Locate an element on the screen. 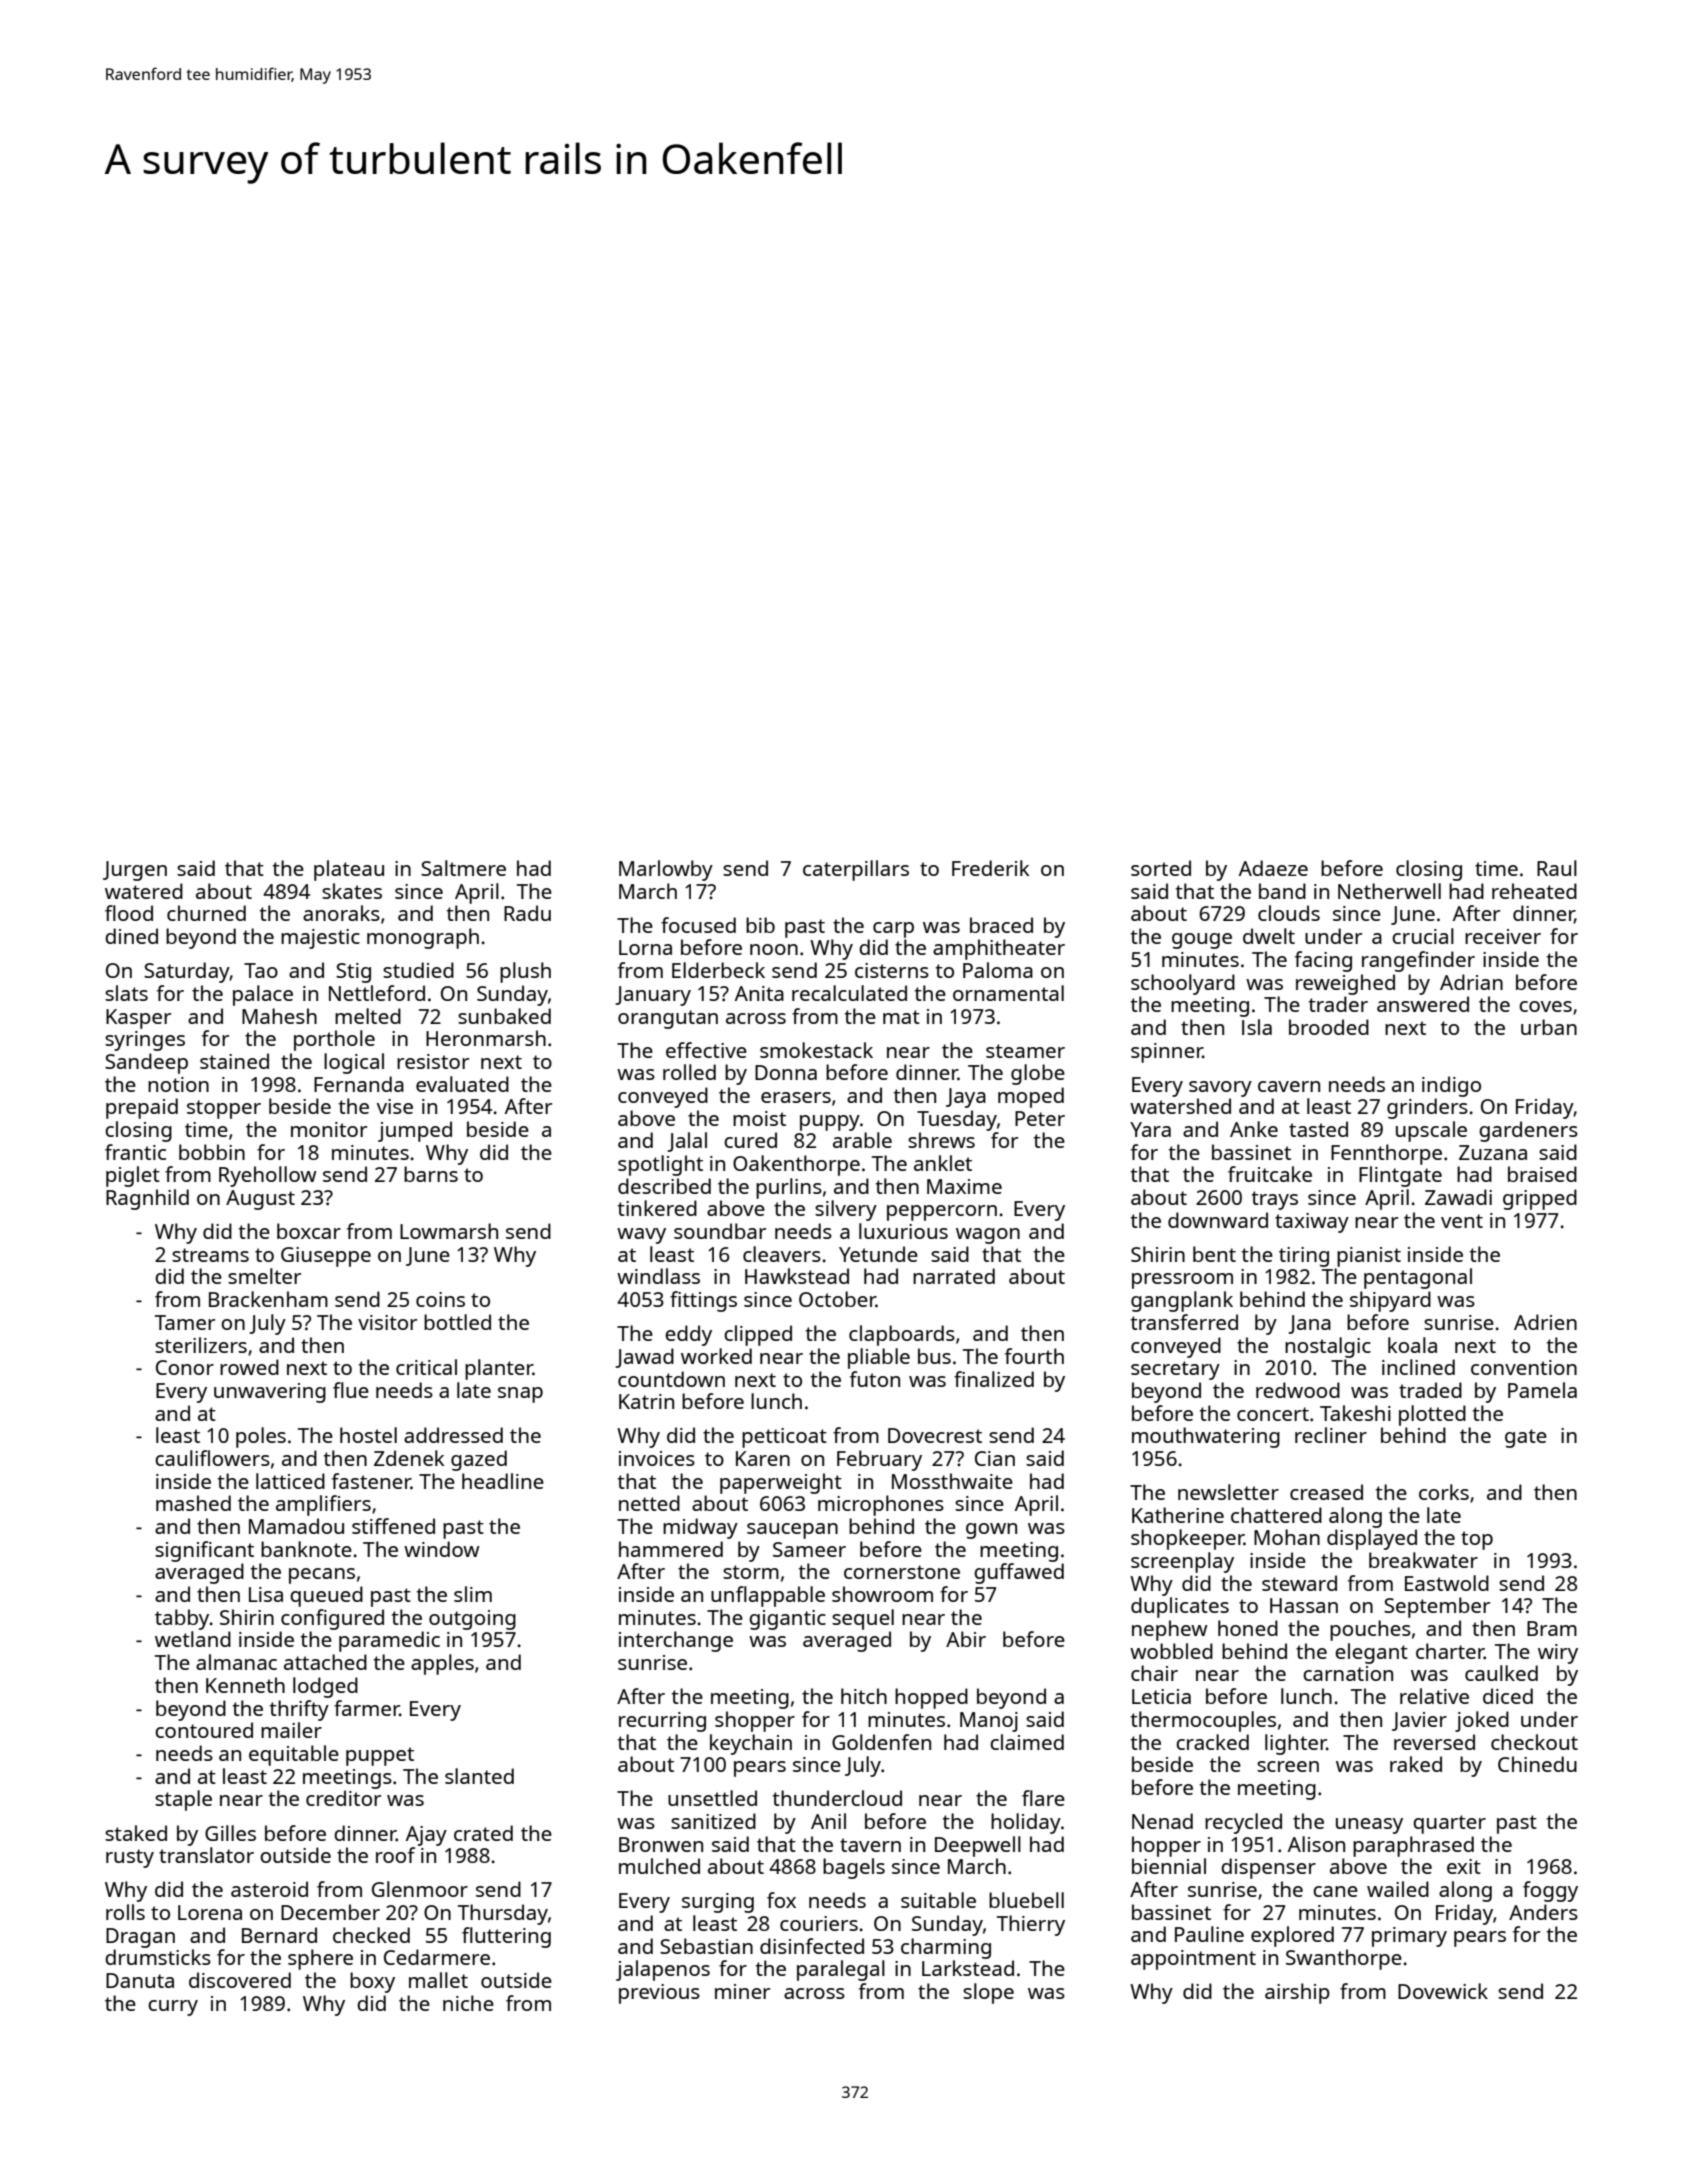 The height and width of the screenshot is (2178, 1683). jumped is located at coordinates (415, 1131).
